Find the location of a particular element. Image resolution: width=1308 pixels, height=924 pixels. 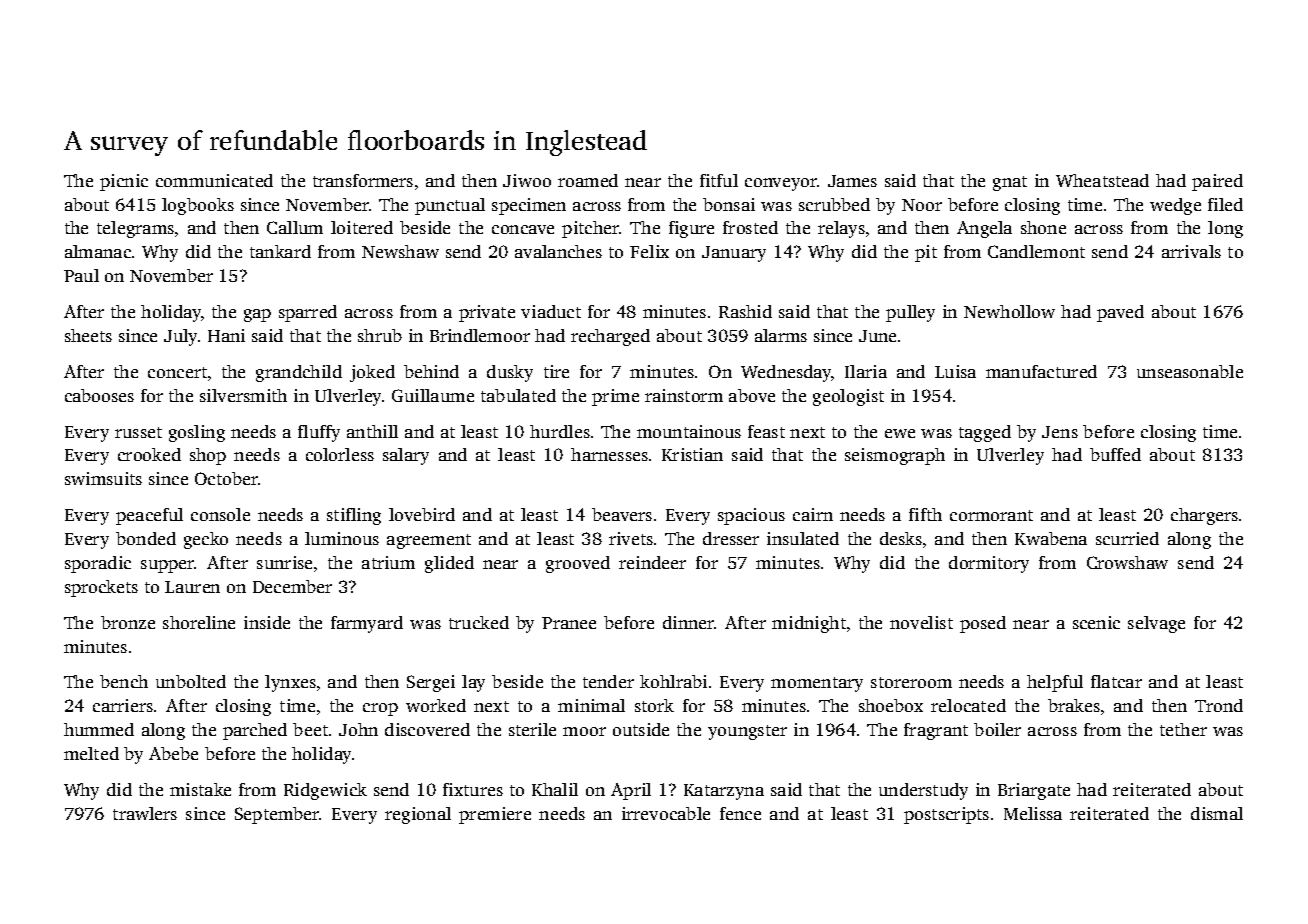

Rashid is located at coordinates (745, 311).
